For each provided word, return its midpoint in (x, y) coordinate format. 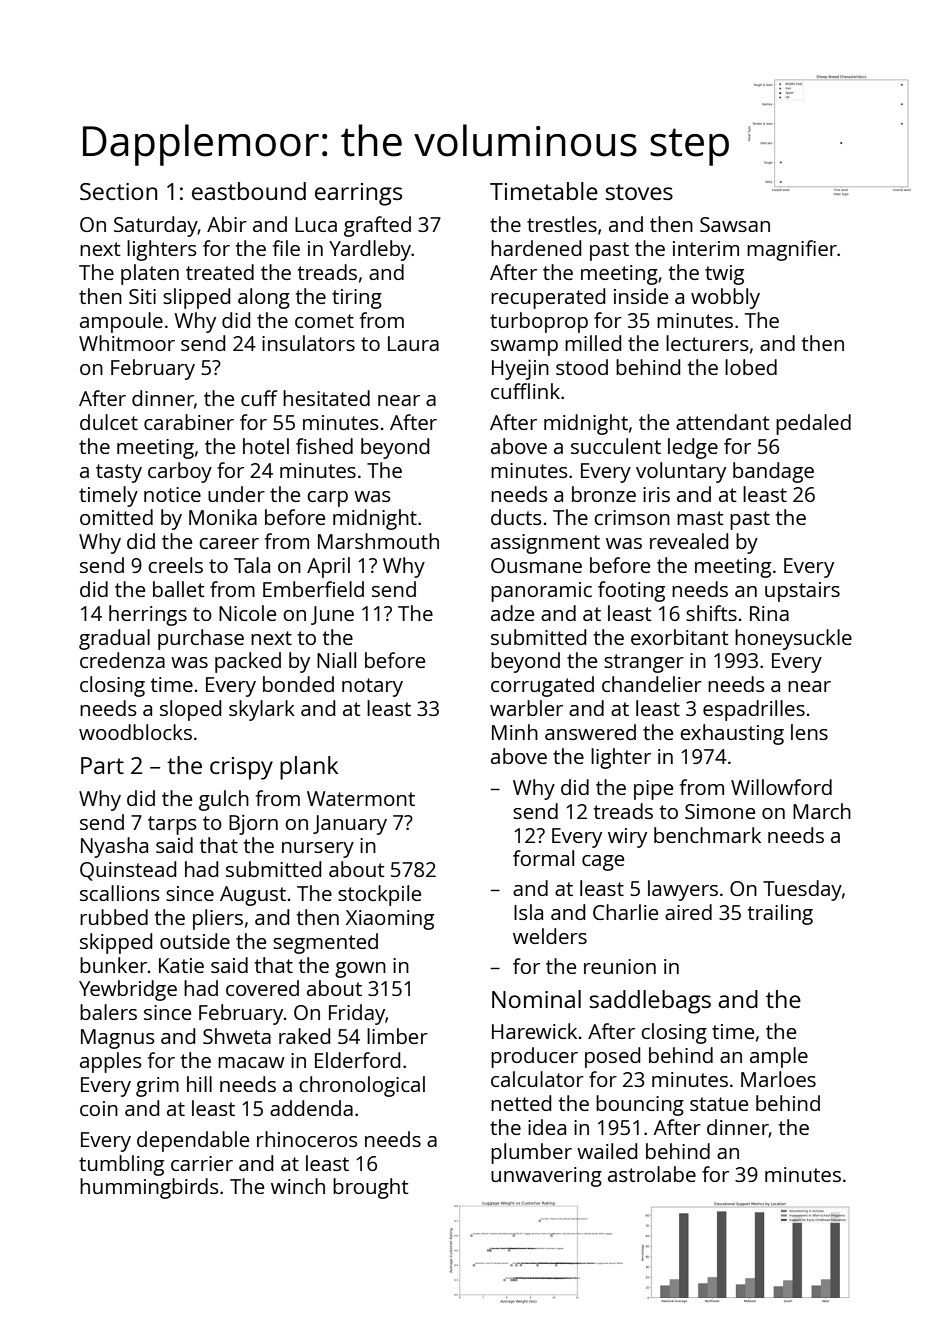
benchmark (707, 835)
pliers (218, 919)
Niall (336, 660)
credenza (122, 660)
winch (298, 1186)
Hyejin (520, 369)
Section (118, 191)
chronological (362, 1086)
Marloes (778, 1079)
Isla (528, 912)
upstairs (802, 592)
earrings (358, 194)
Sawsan (735, 224)
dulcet (109, 422)
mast (700, 518)
